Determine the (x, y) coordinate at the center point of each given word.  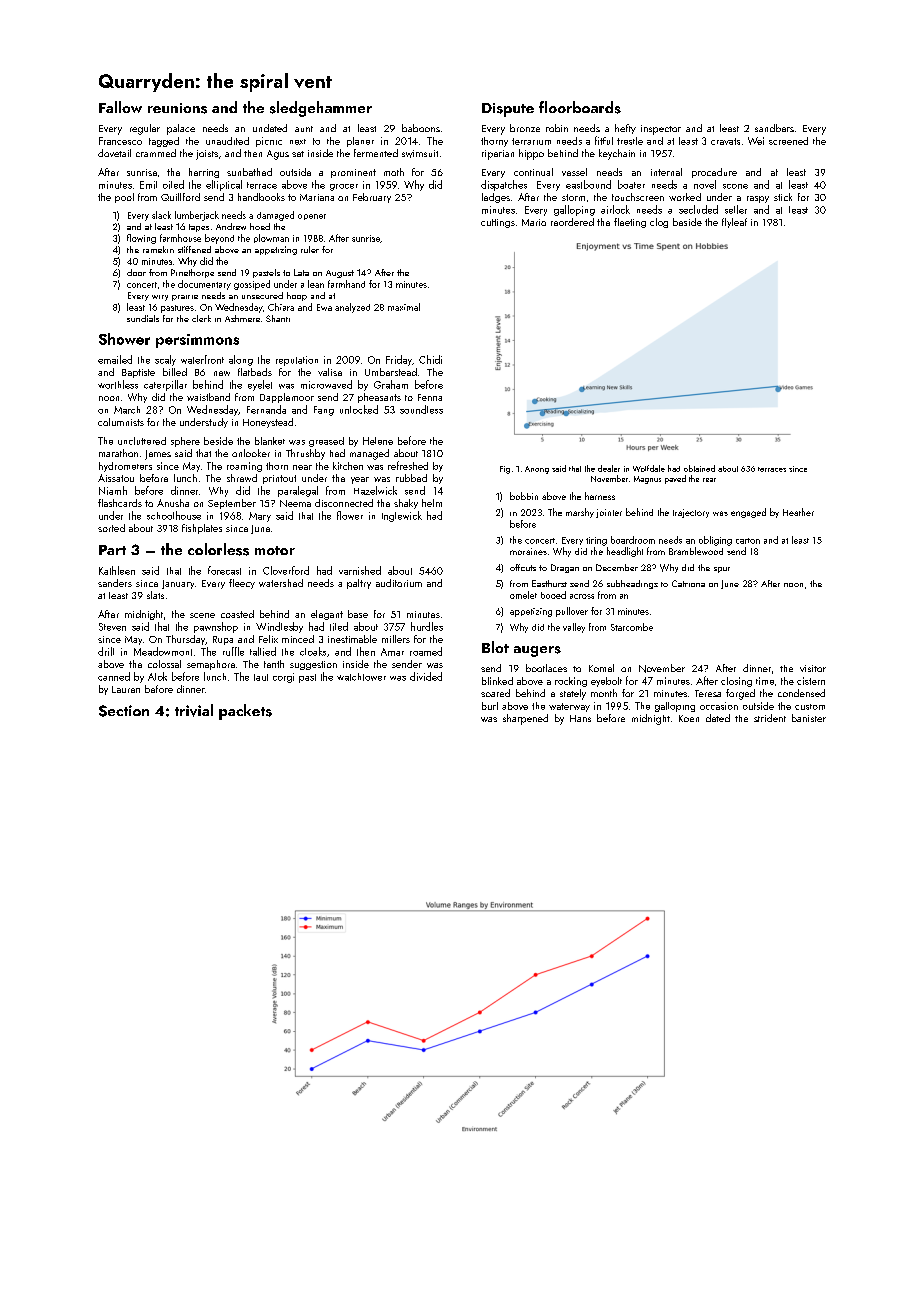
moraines (528, 551)
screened (788, 141)
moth (394, 172)
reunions (177, 108)
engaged (748, 513)
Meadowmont (163, 651)
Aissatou (116, 478)
